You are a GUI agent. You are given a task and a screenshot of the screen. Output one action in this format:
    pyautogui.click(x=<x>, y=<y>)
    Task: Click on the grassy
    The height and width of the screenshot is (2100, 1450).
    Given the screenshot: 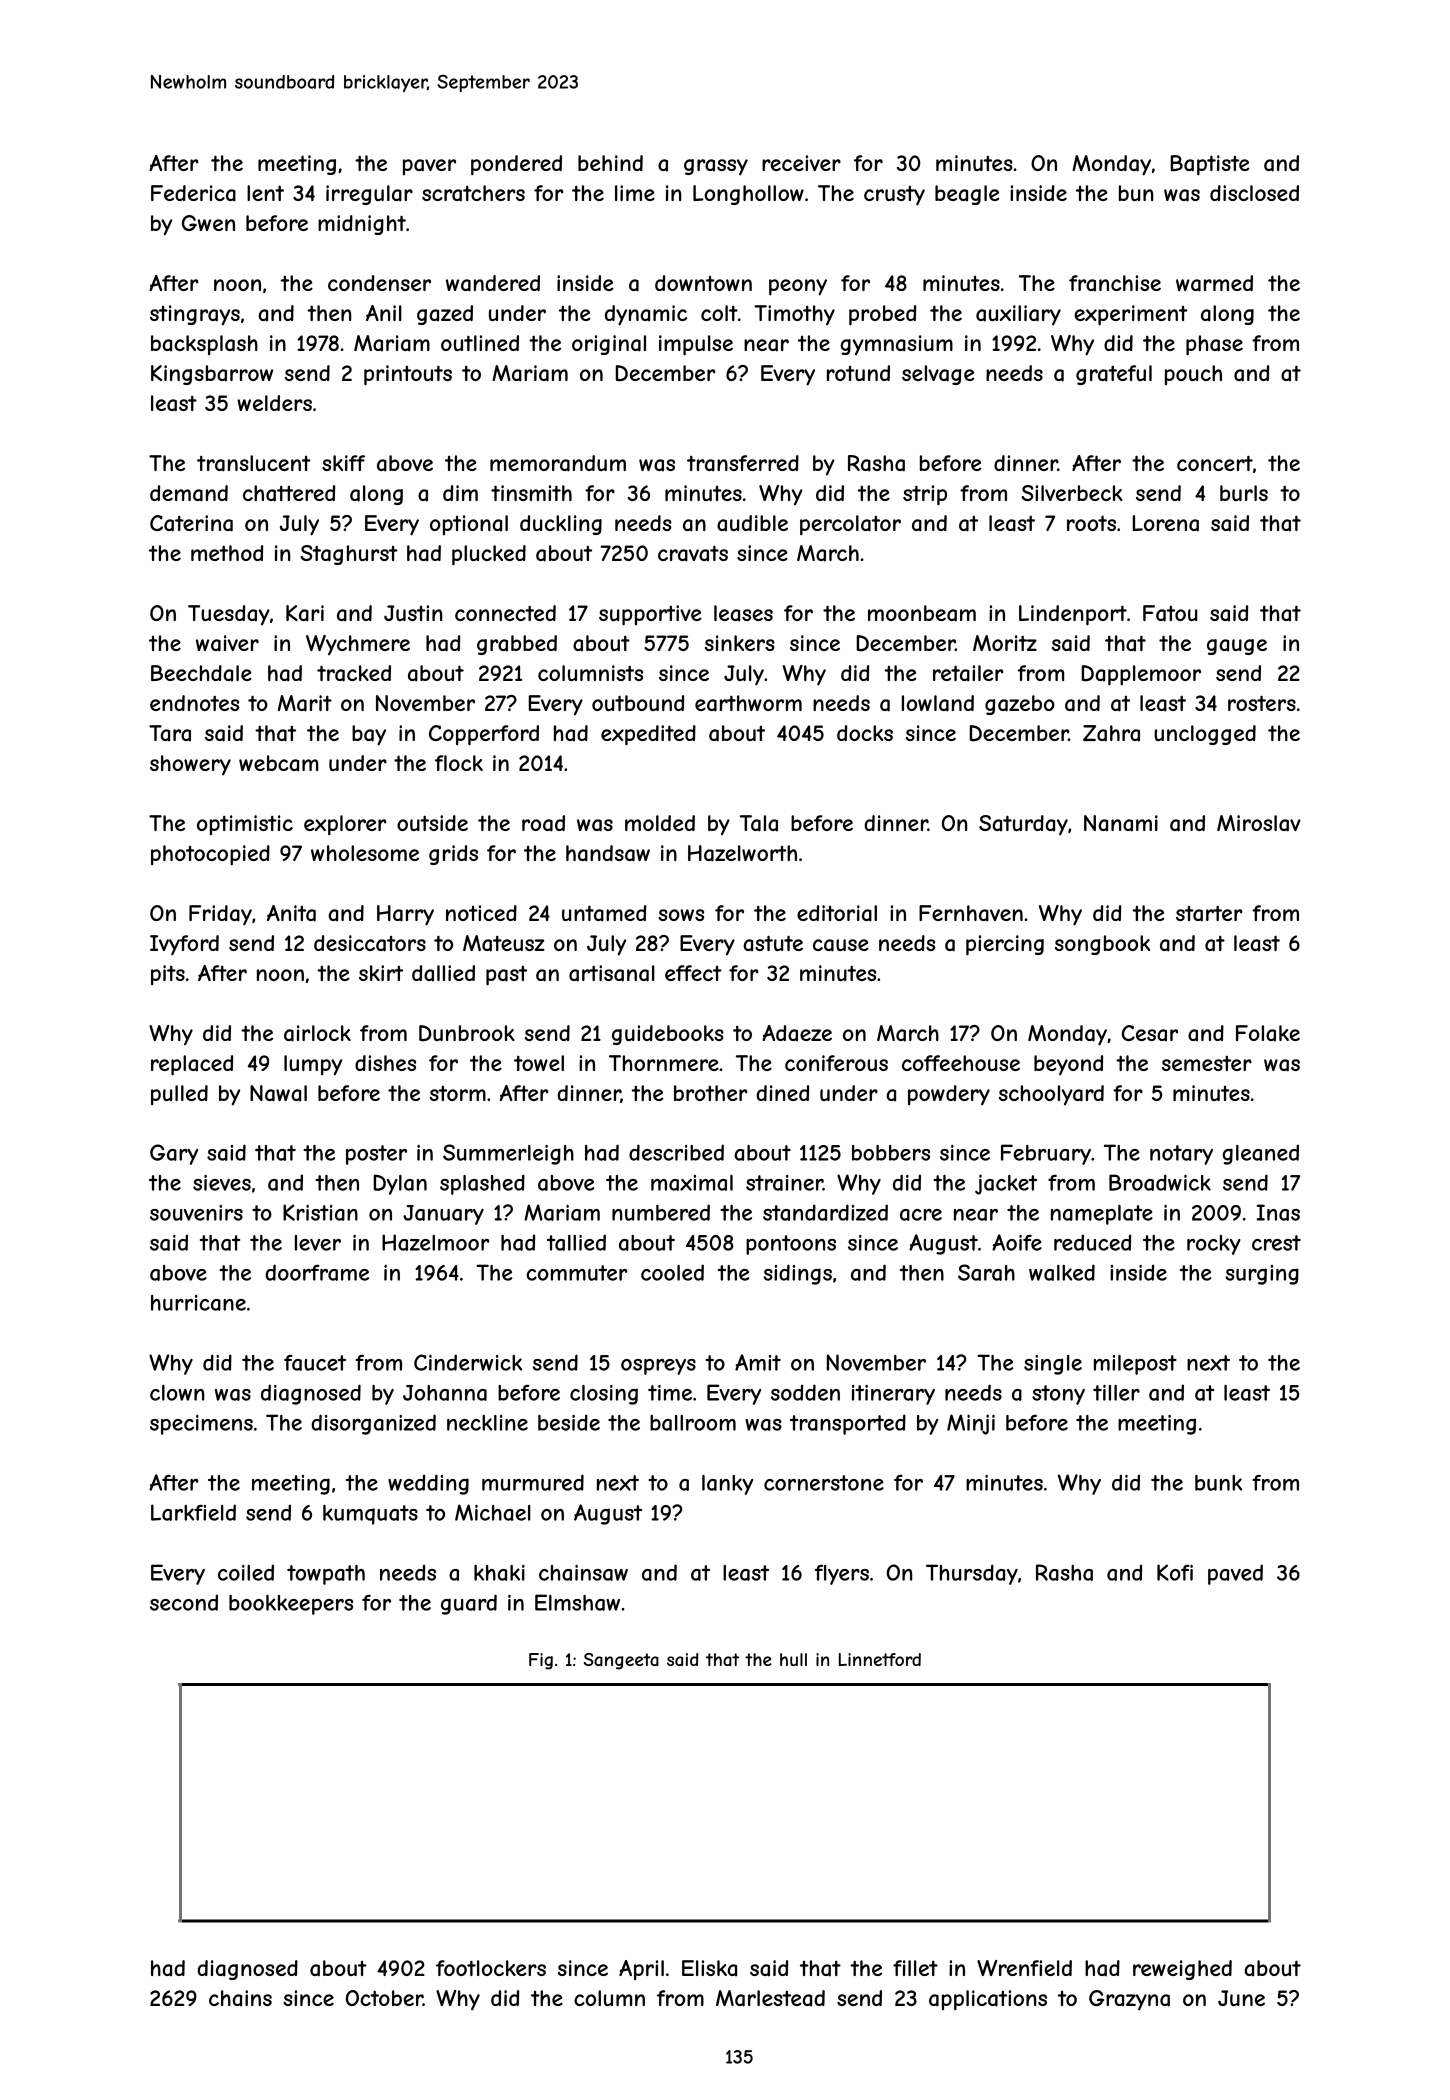 What is the action you would take?
    pyautogui.click(x=716, y=167)
